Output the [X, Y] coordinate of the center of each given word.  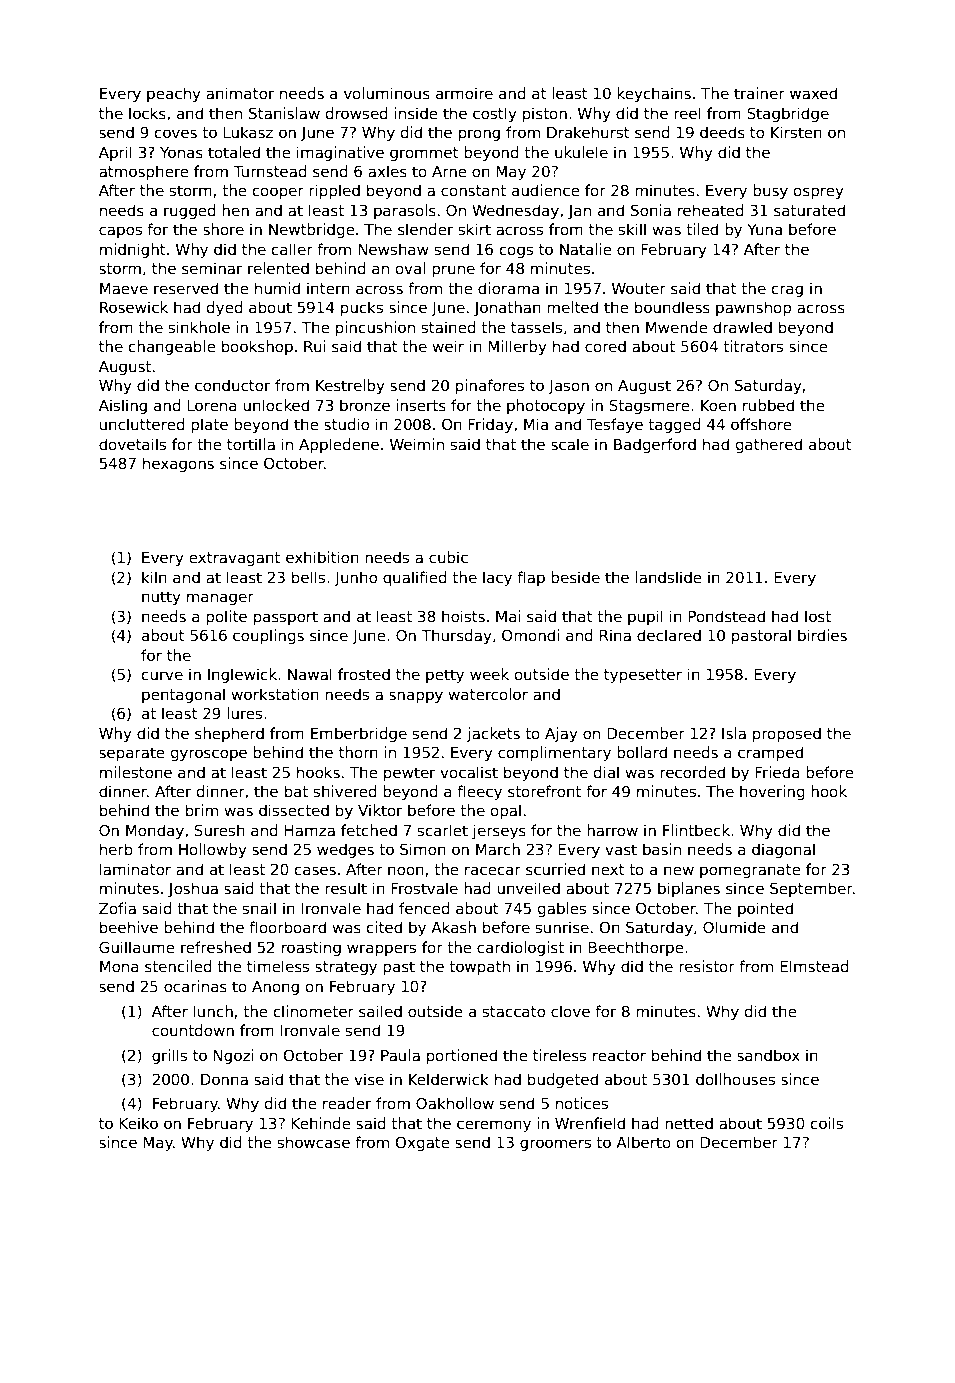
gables [562, 909]
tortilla [251, 444]
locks [147, 113]
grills [169, 1056]
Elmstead [814, 966]
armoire [464, 93]
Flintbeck [696, 830]
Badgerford [655, 445]
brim [202, 810]
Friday [490, 425]
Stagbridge [788, 114]
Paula [400, 1055]
